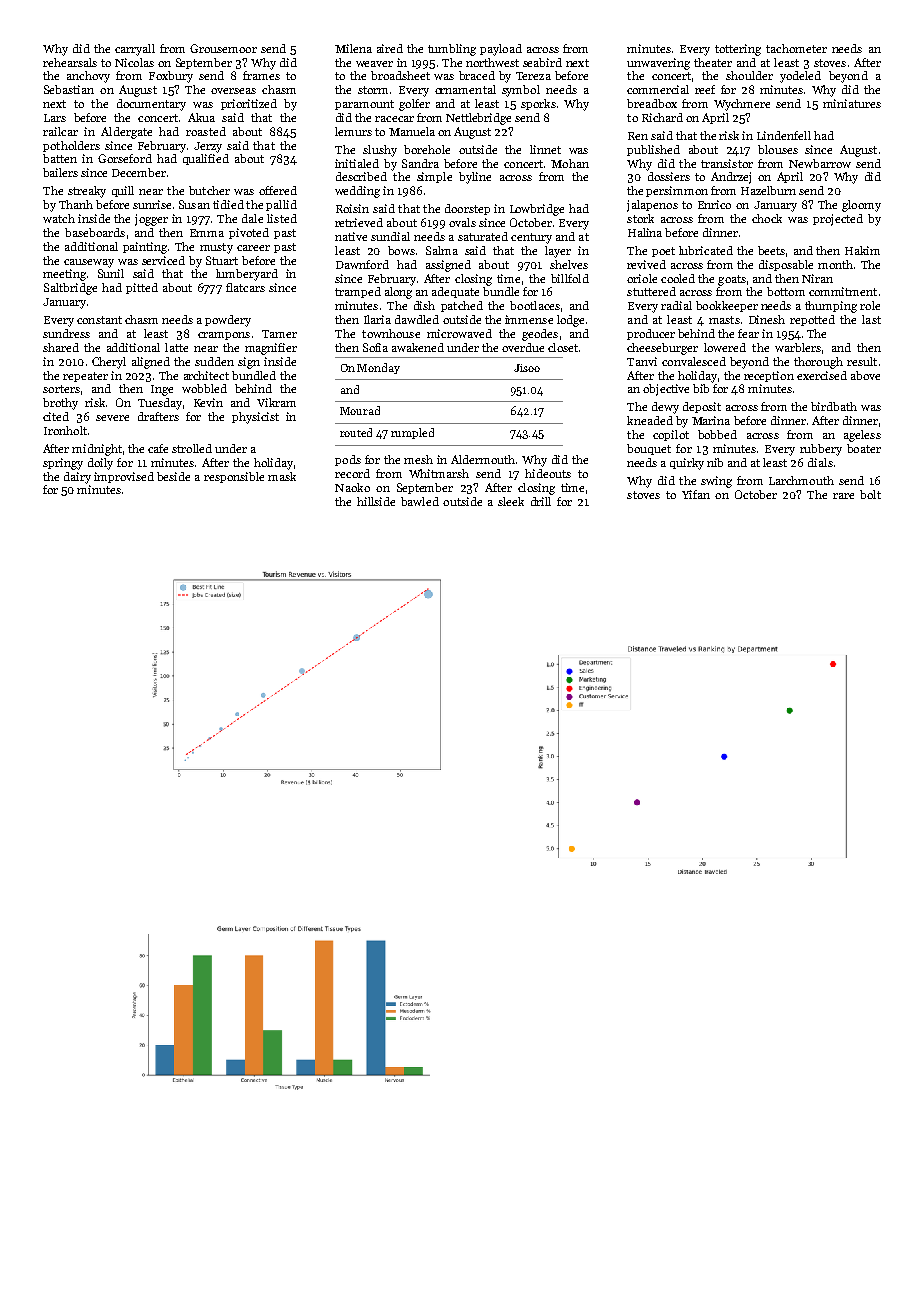 The height and width of the document is (1308, 924). What do you see at coordinates (376, 501) in the document?
I see `hillside` at bounding box center [376, 501].
